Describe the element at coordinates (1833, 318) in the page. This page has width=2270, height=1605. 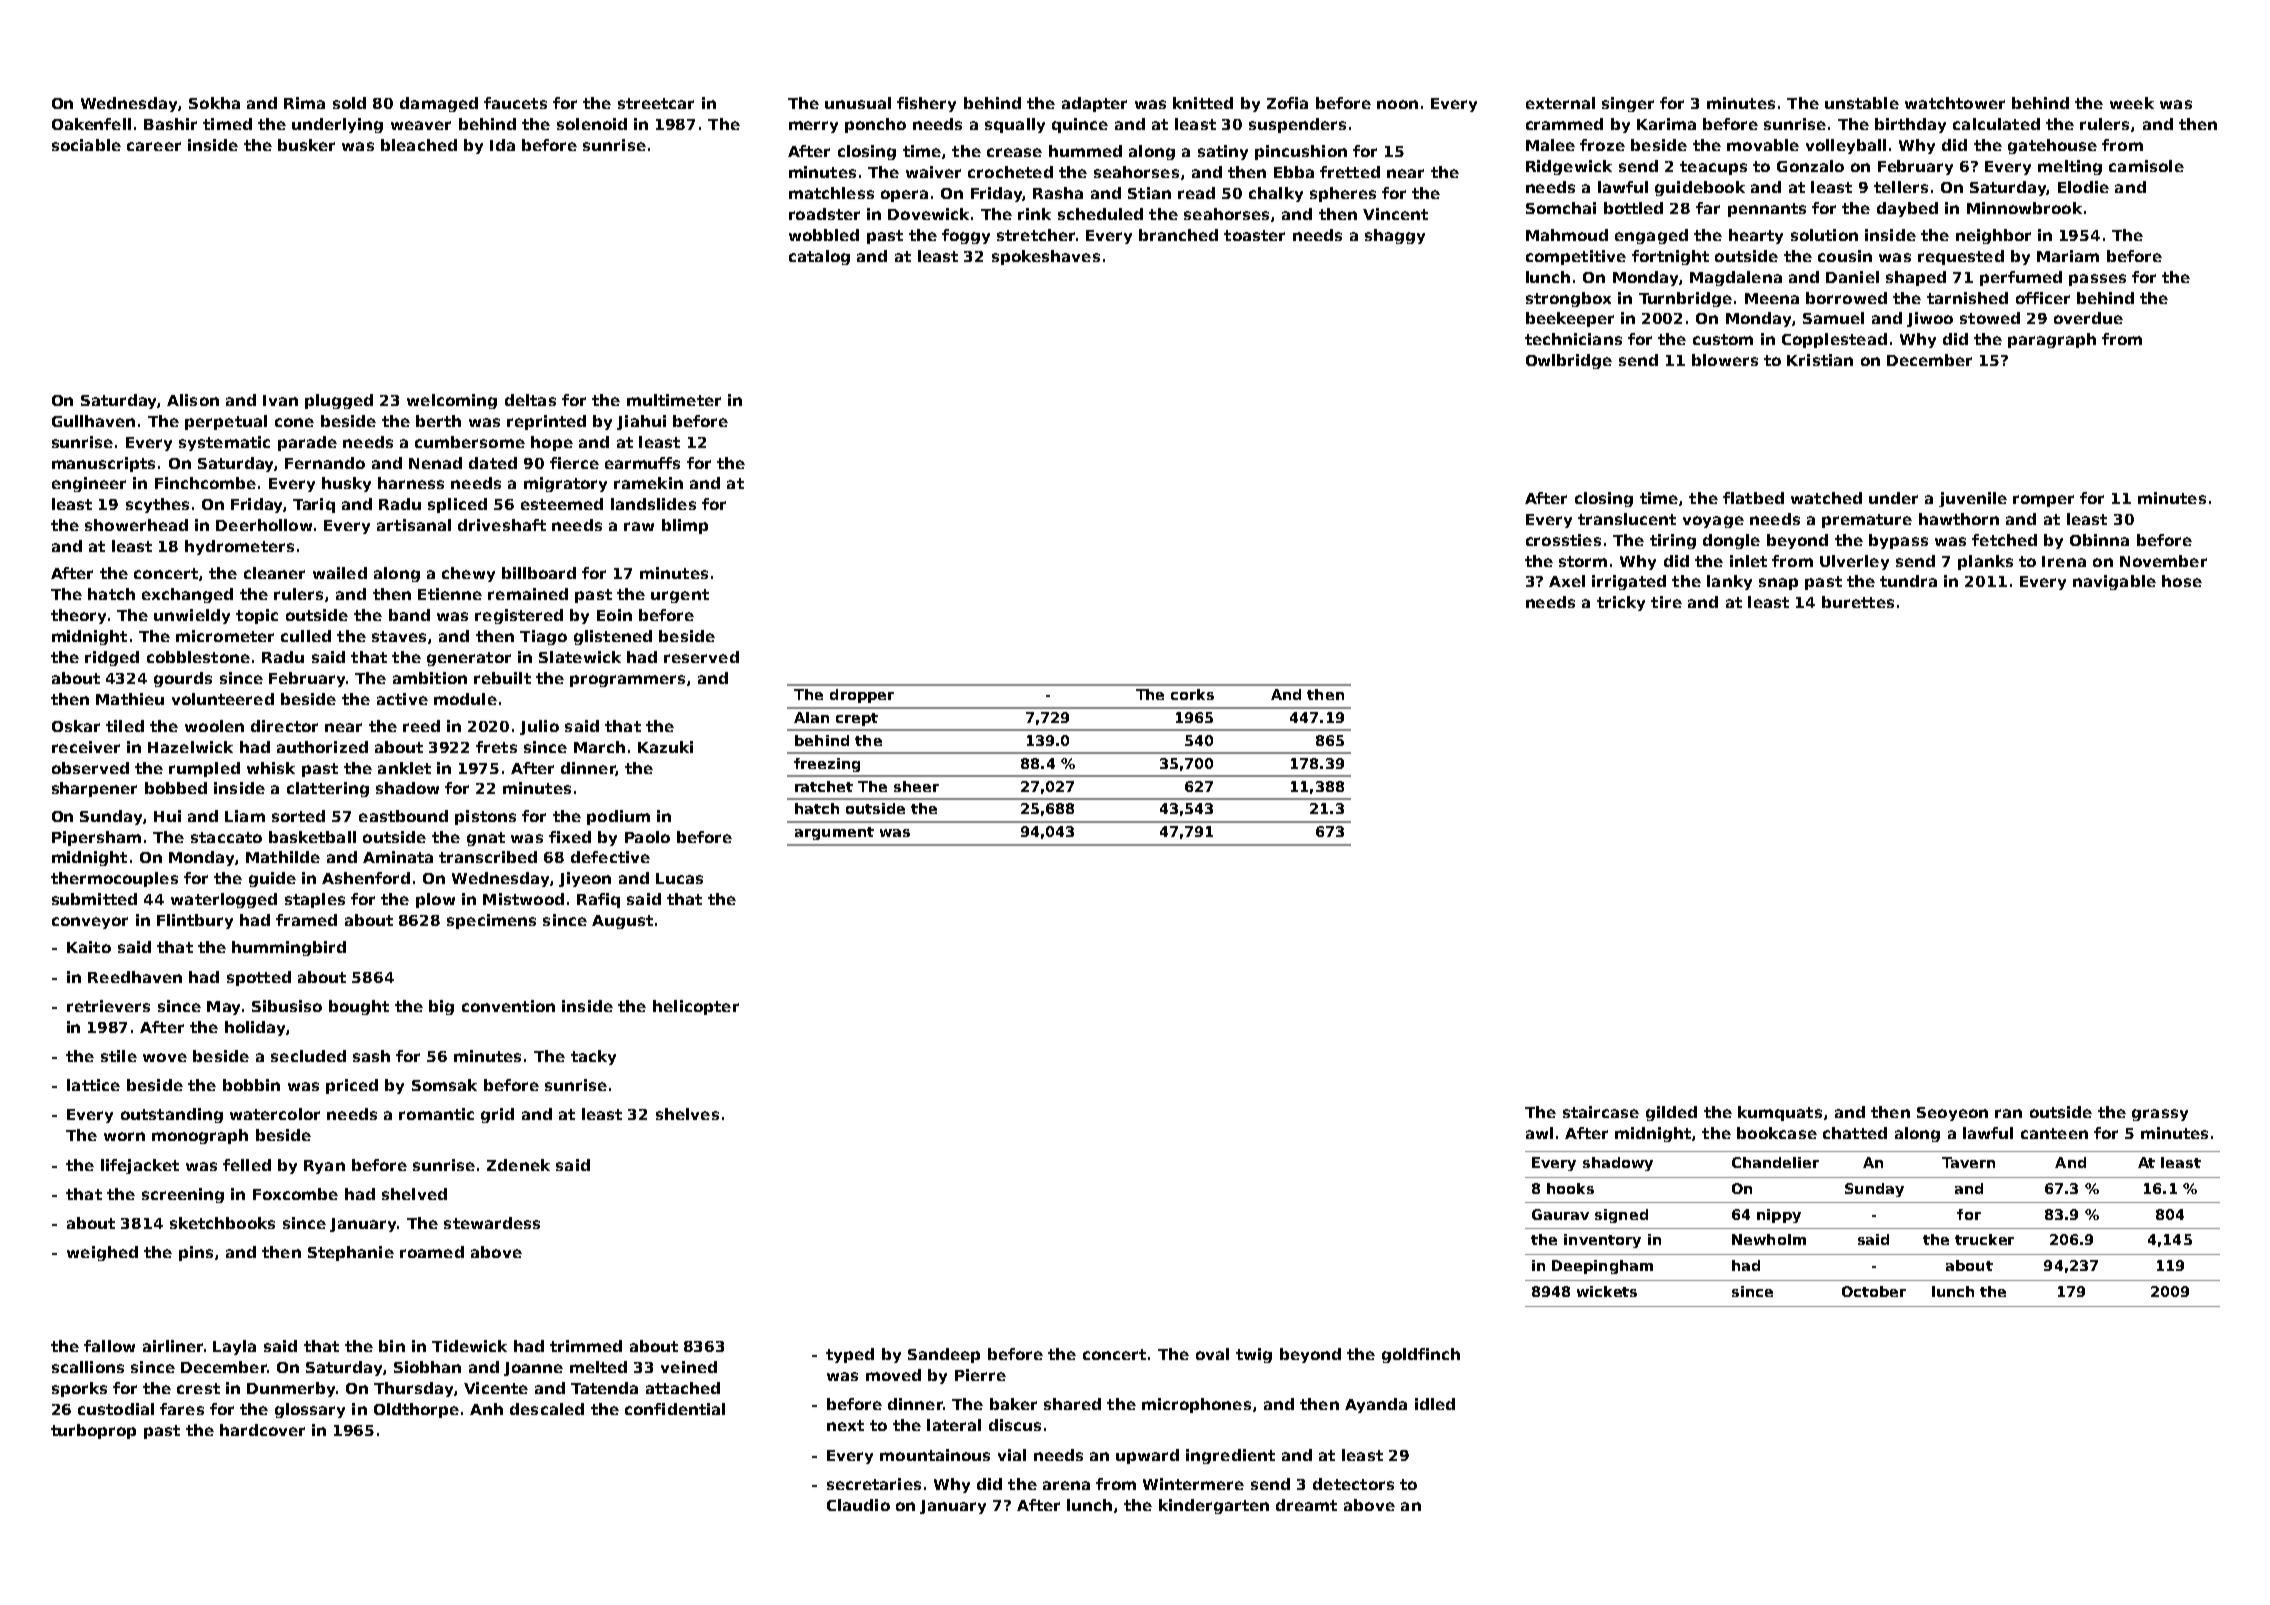
I see `Samuel` at that location.
